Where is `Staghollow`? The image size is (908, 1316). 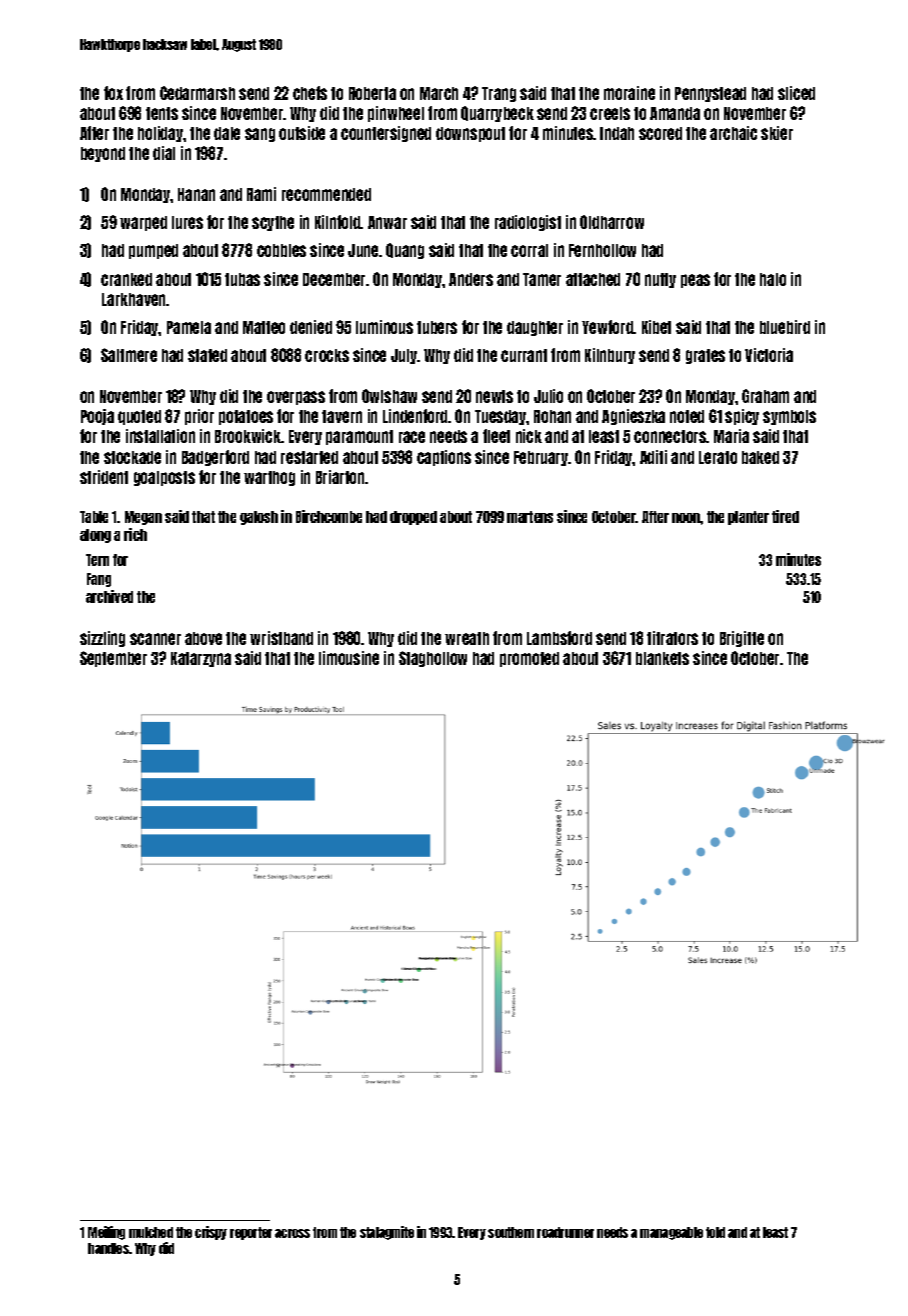 Staghollow is located at coordinates (433, 659).
